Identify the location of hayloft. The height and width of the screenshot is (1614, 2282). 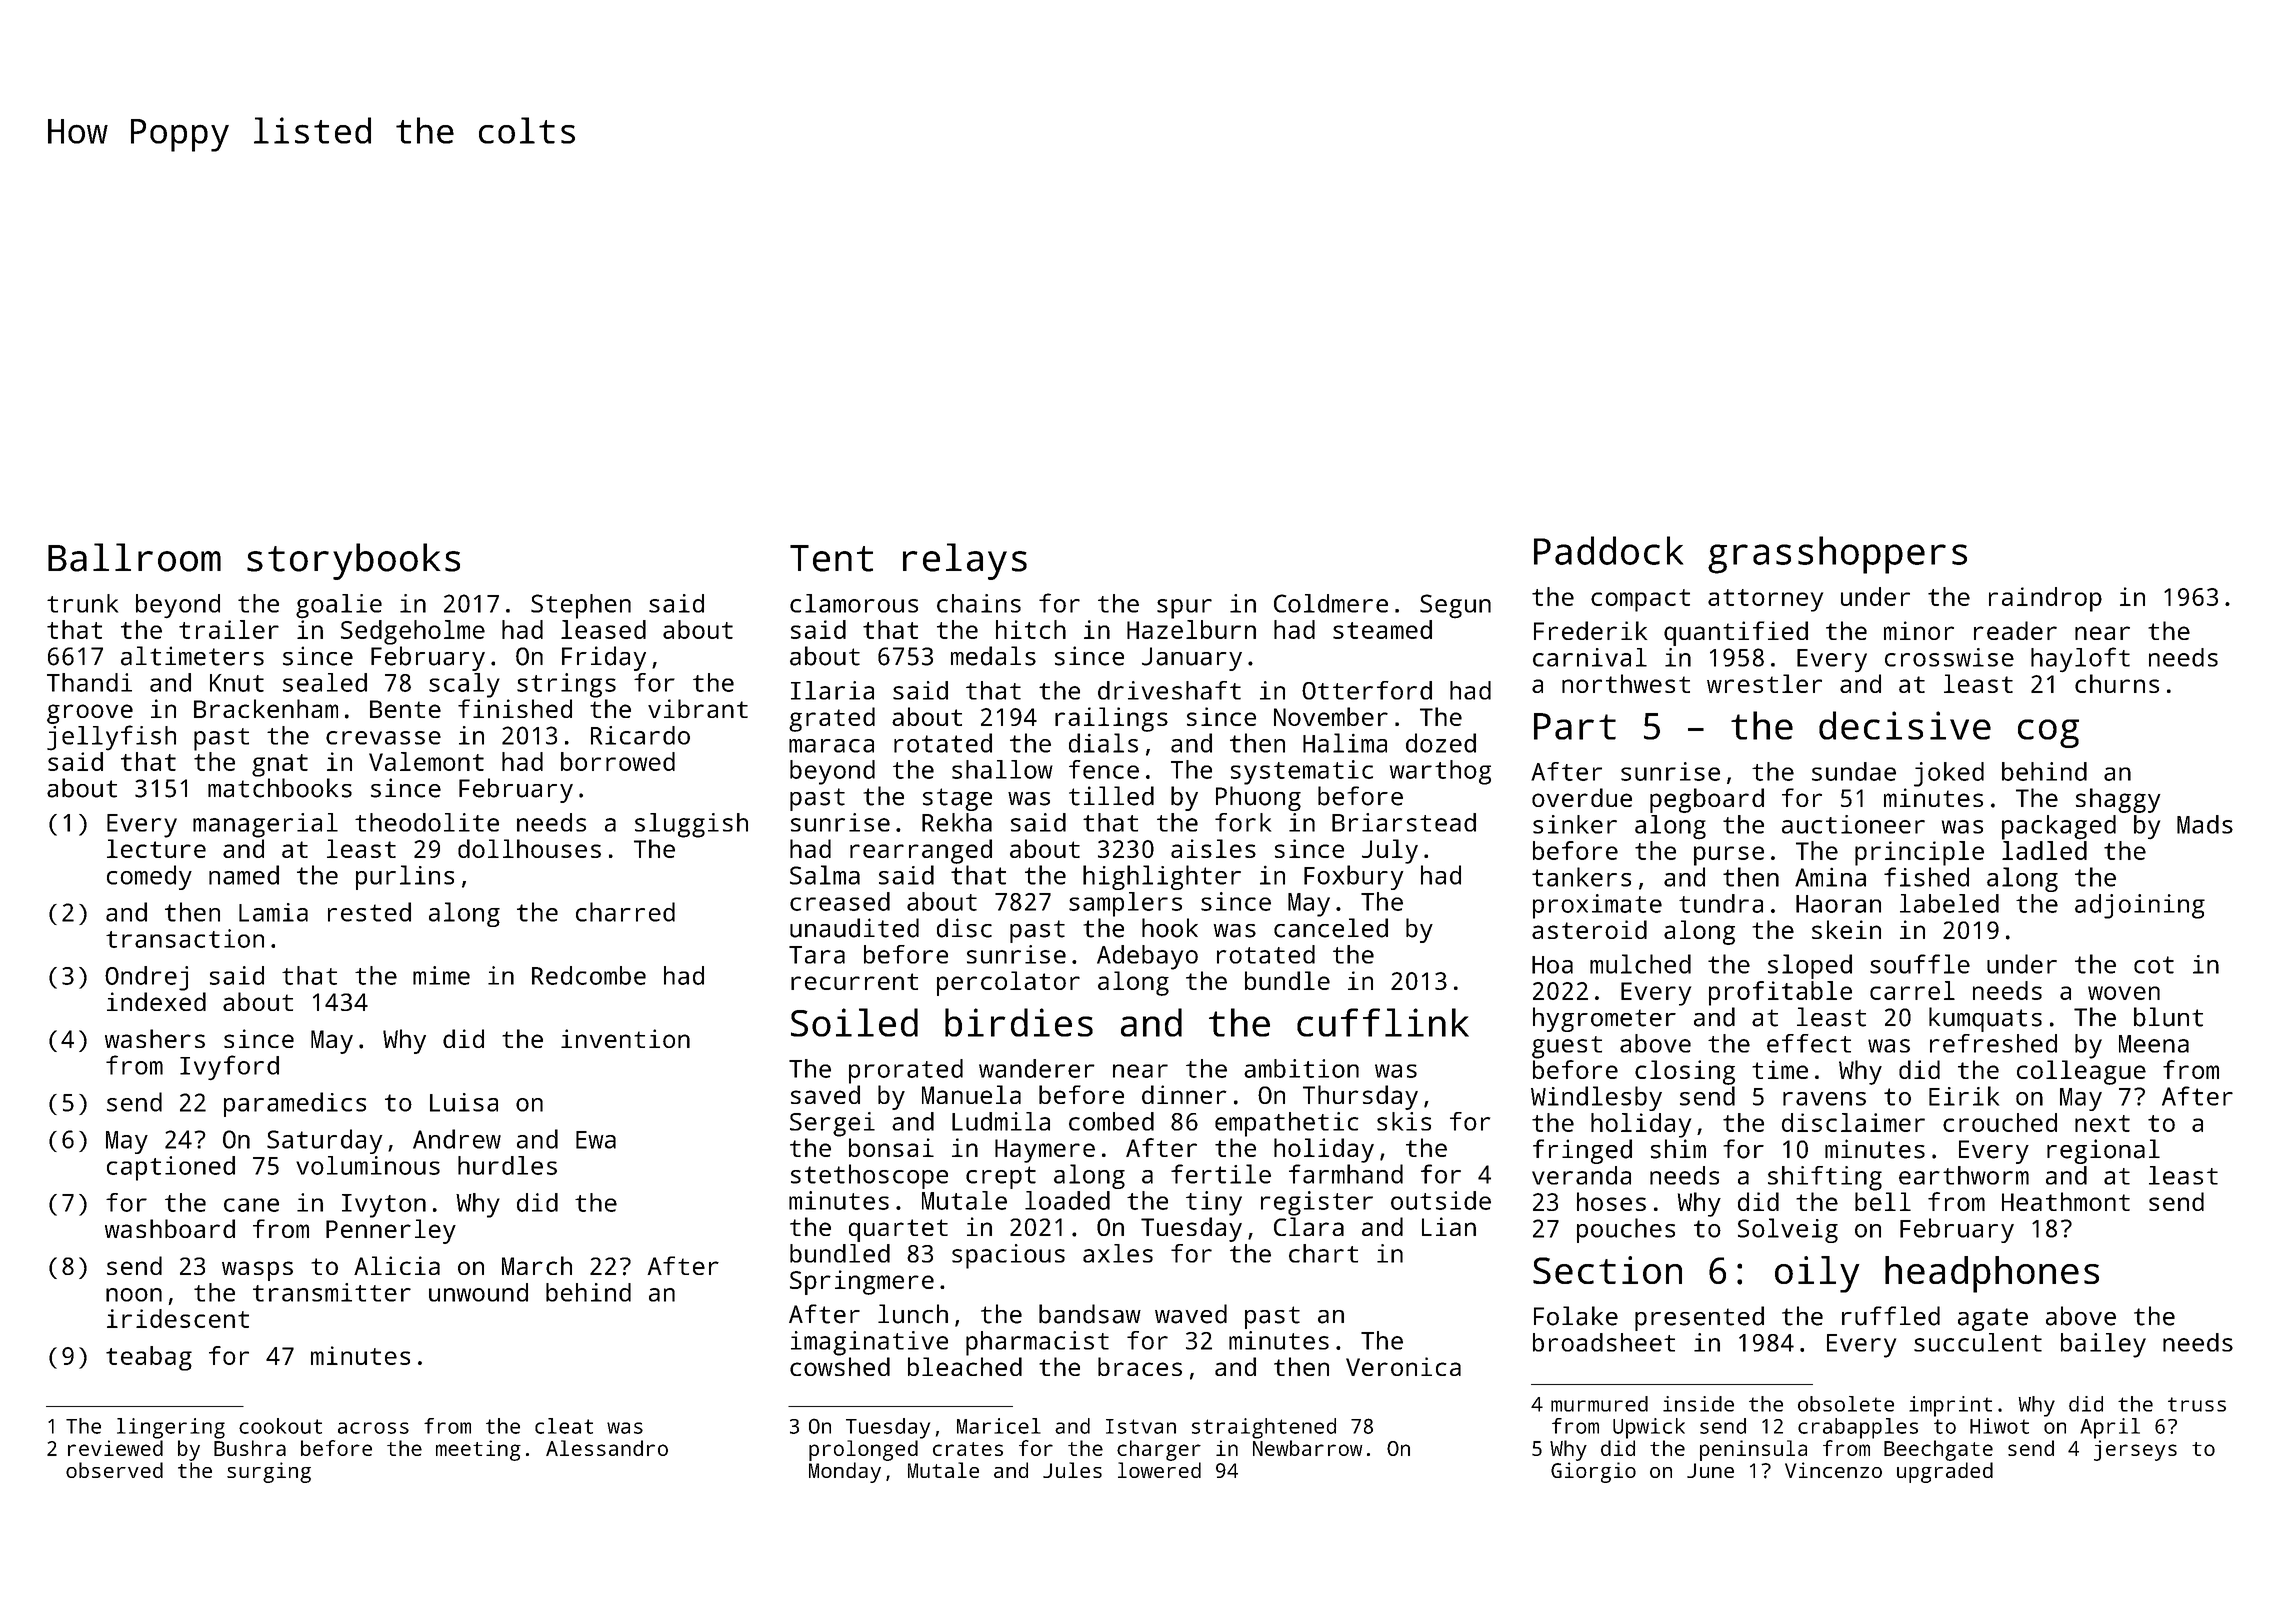
(2080, 659).
